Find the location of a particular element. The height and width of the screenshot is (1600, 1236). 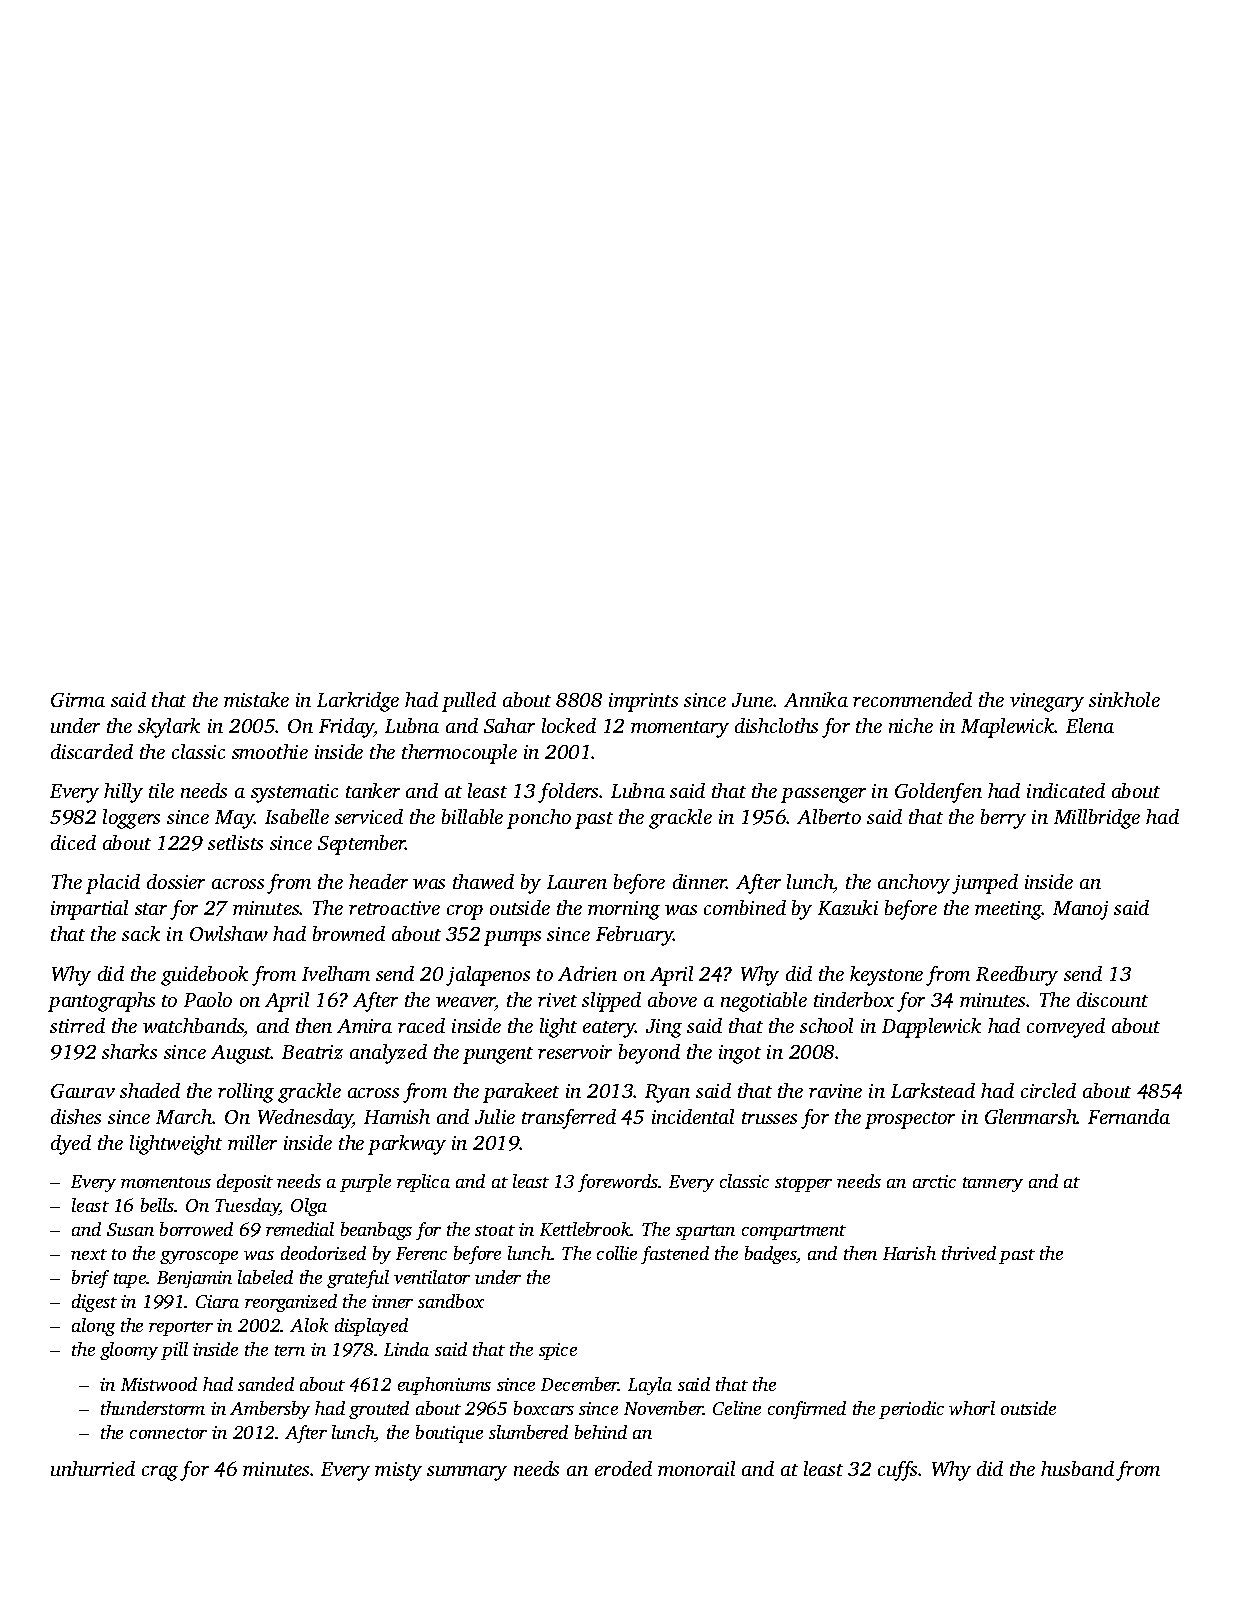

locked is located at coordinates (569, 725).
